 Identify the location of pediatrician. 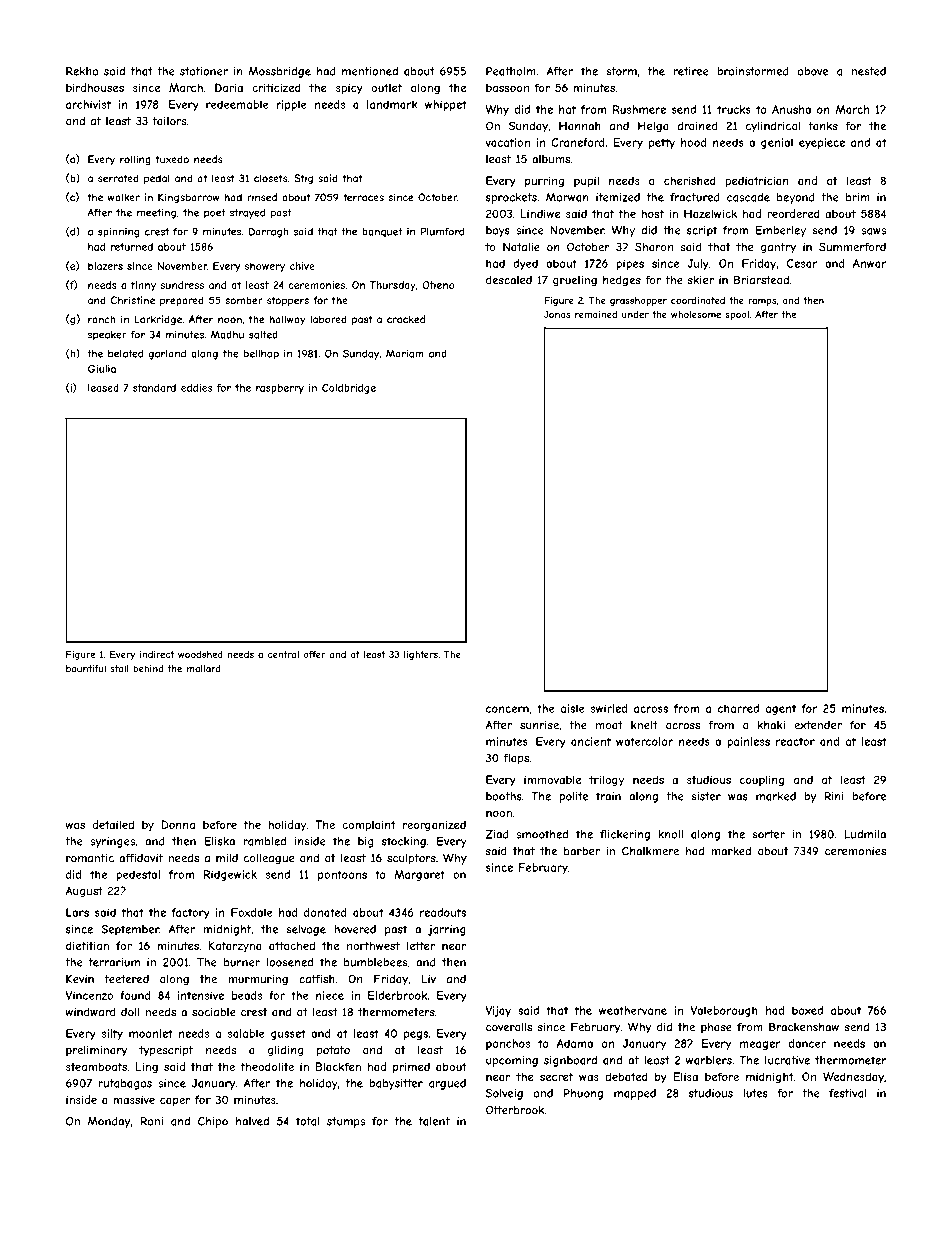
(757, 181).
